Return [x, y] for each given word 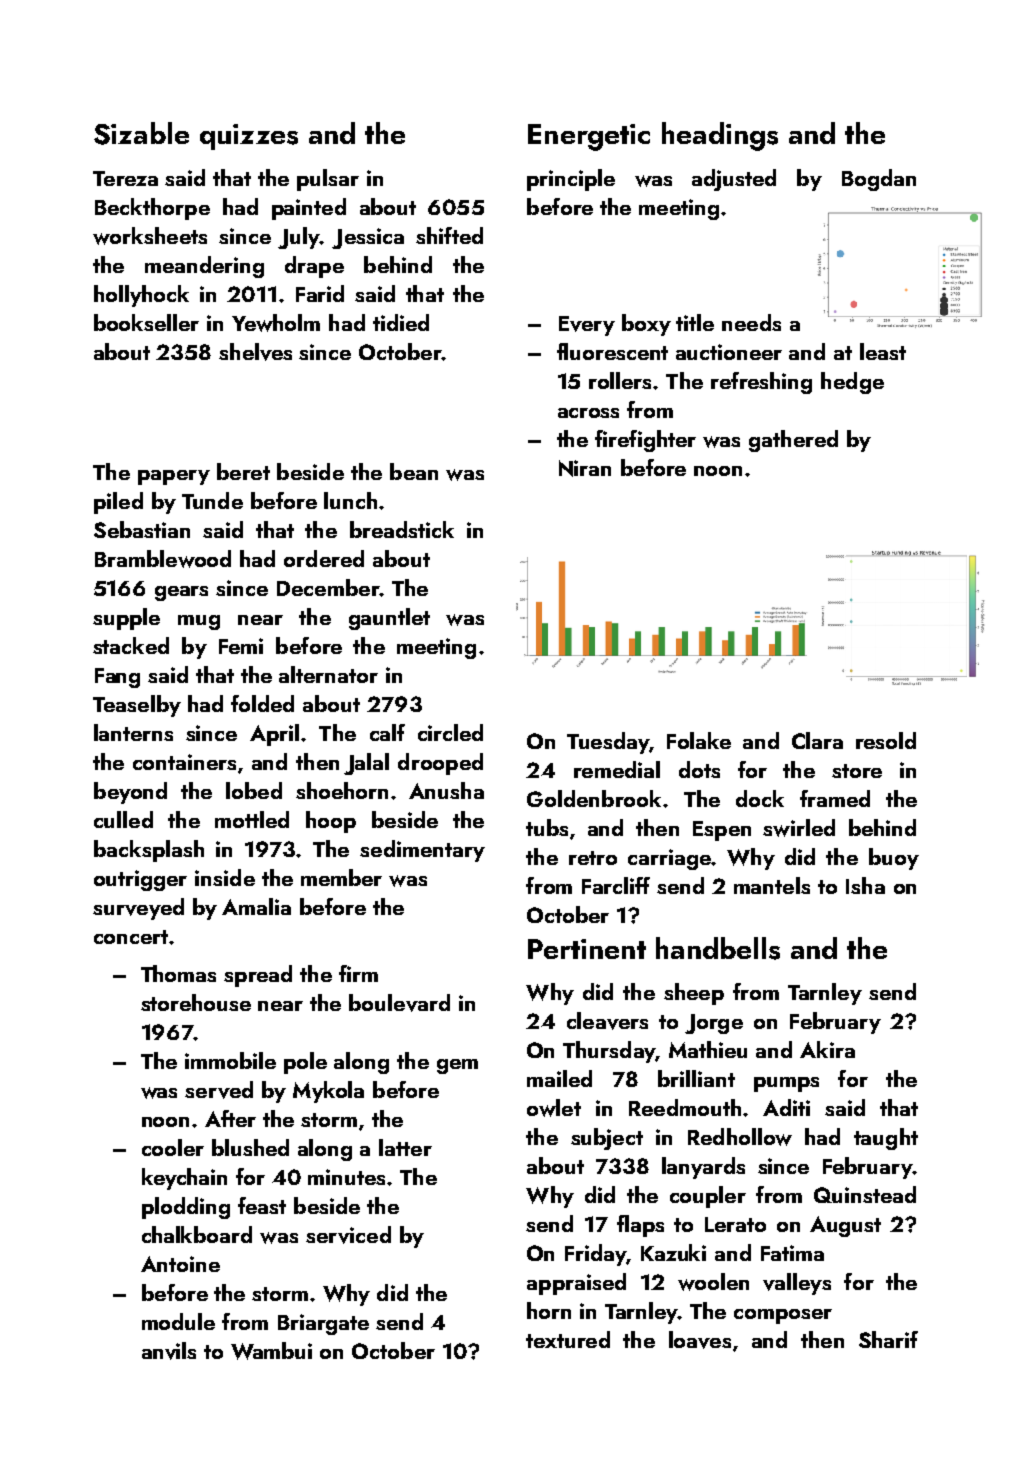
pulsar [328, 180]
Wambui [271, 1351]
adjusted [734, 180]
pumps [786, 1084]
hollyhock [141, 296]
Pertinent [587, 949]
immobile [230, 1060]
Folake [699, 740]
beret [243, 471]
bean [414, 471]
